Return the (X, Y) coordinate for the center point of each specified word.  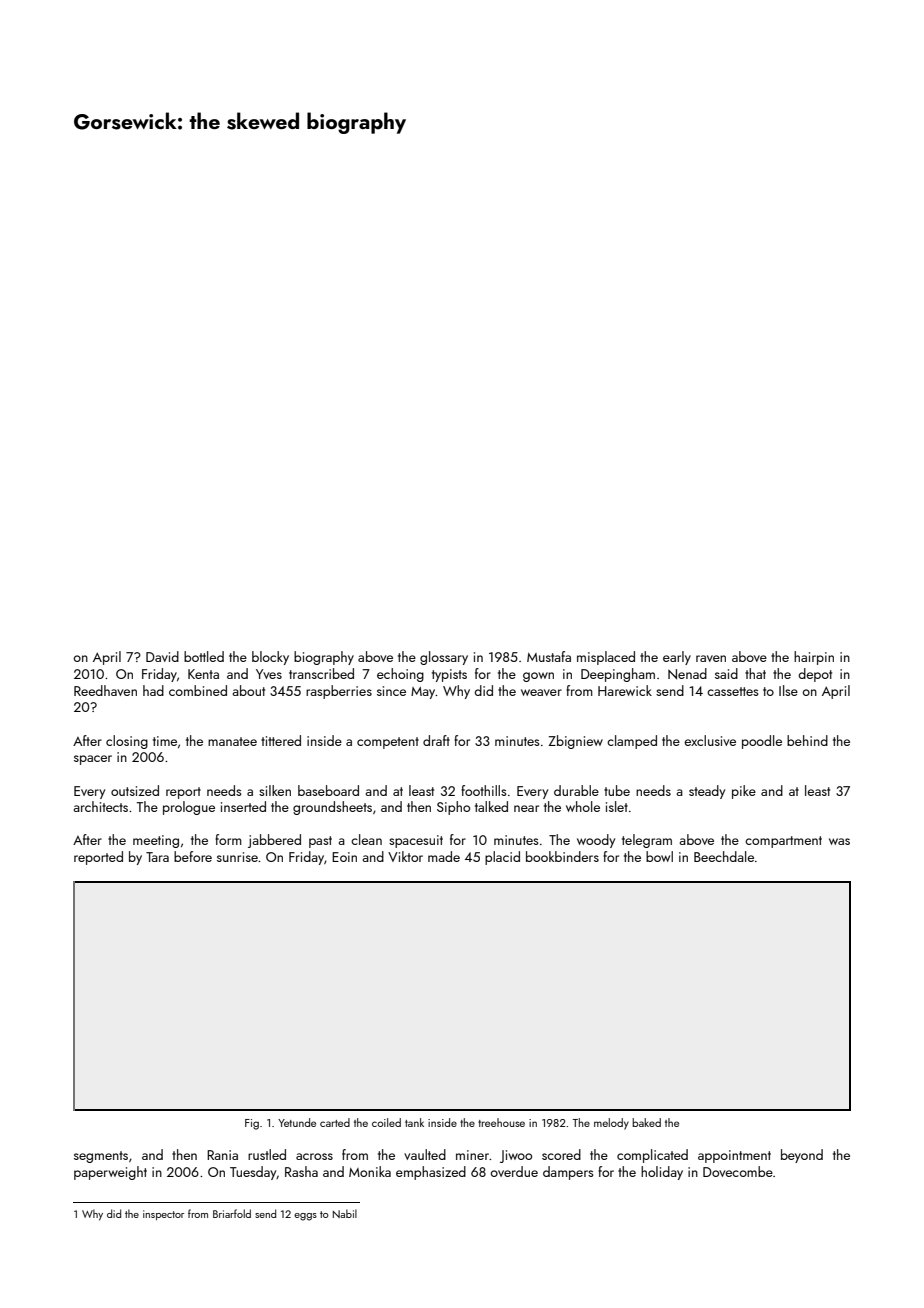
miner (472, 1155)
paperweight (110, 1173)
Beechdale (724, 856)
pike (744, 792)
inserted (243, 806)
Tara (157, 857)
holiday (662, 1173)
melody (611, 1124)
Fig (252, 1124)
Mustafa (549, 656)
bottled (204, 656)
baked (646, 1122)
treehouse (501, 1122)
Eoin (344, 857)
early (677, 658)
